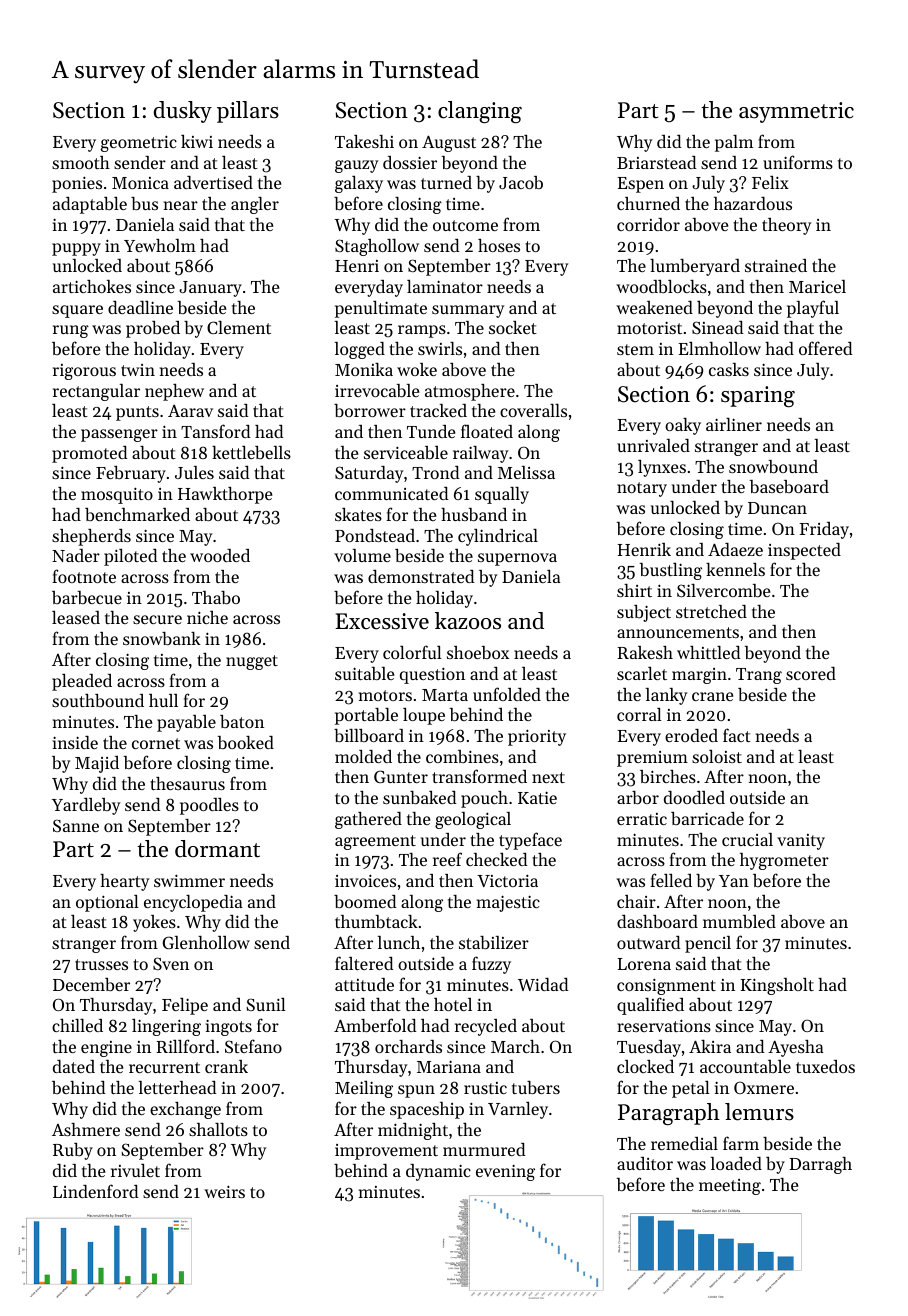 Image resolution: width=908 pixels, height=1316 pixels. Describe the element at coordinates (190, 411) in the screenshot. I see `Aarav` at that location.
